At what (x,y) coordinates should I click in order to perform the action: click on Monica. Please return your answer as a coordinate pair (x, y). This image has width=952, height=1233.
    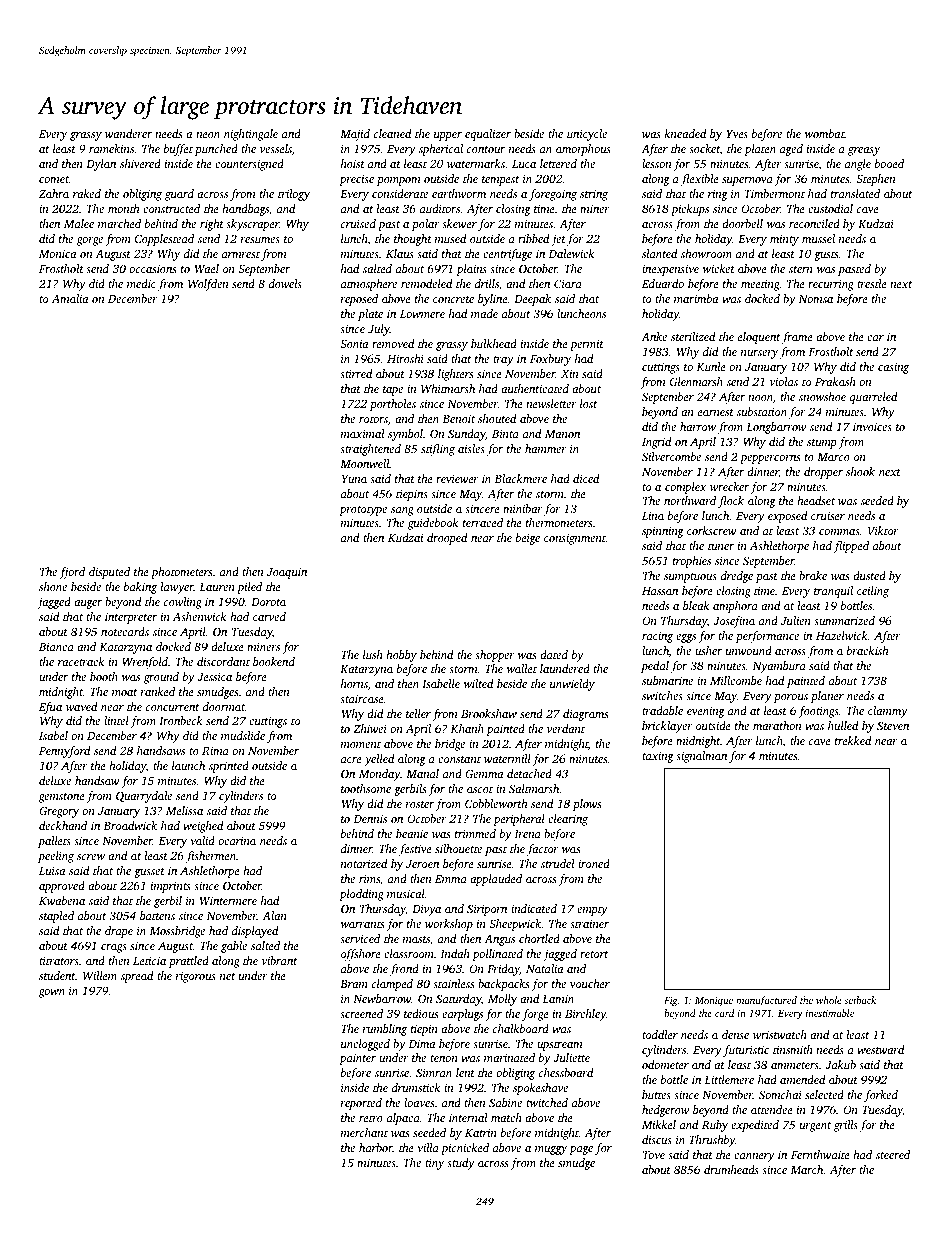
    Looking at the image, I should click on (57, 254).
